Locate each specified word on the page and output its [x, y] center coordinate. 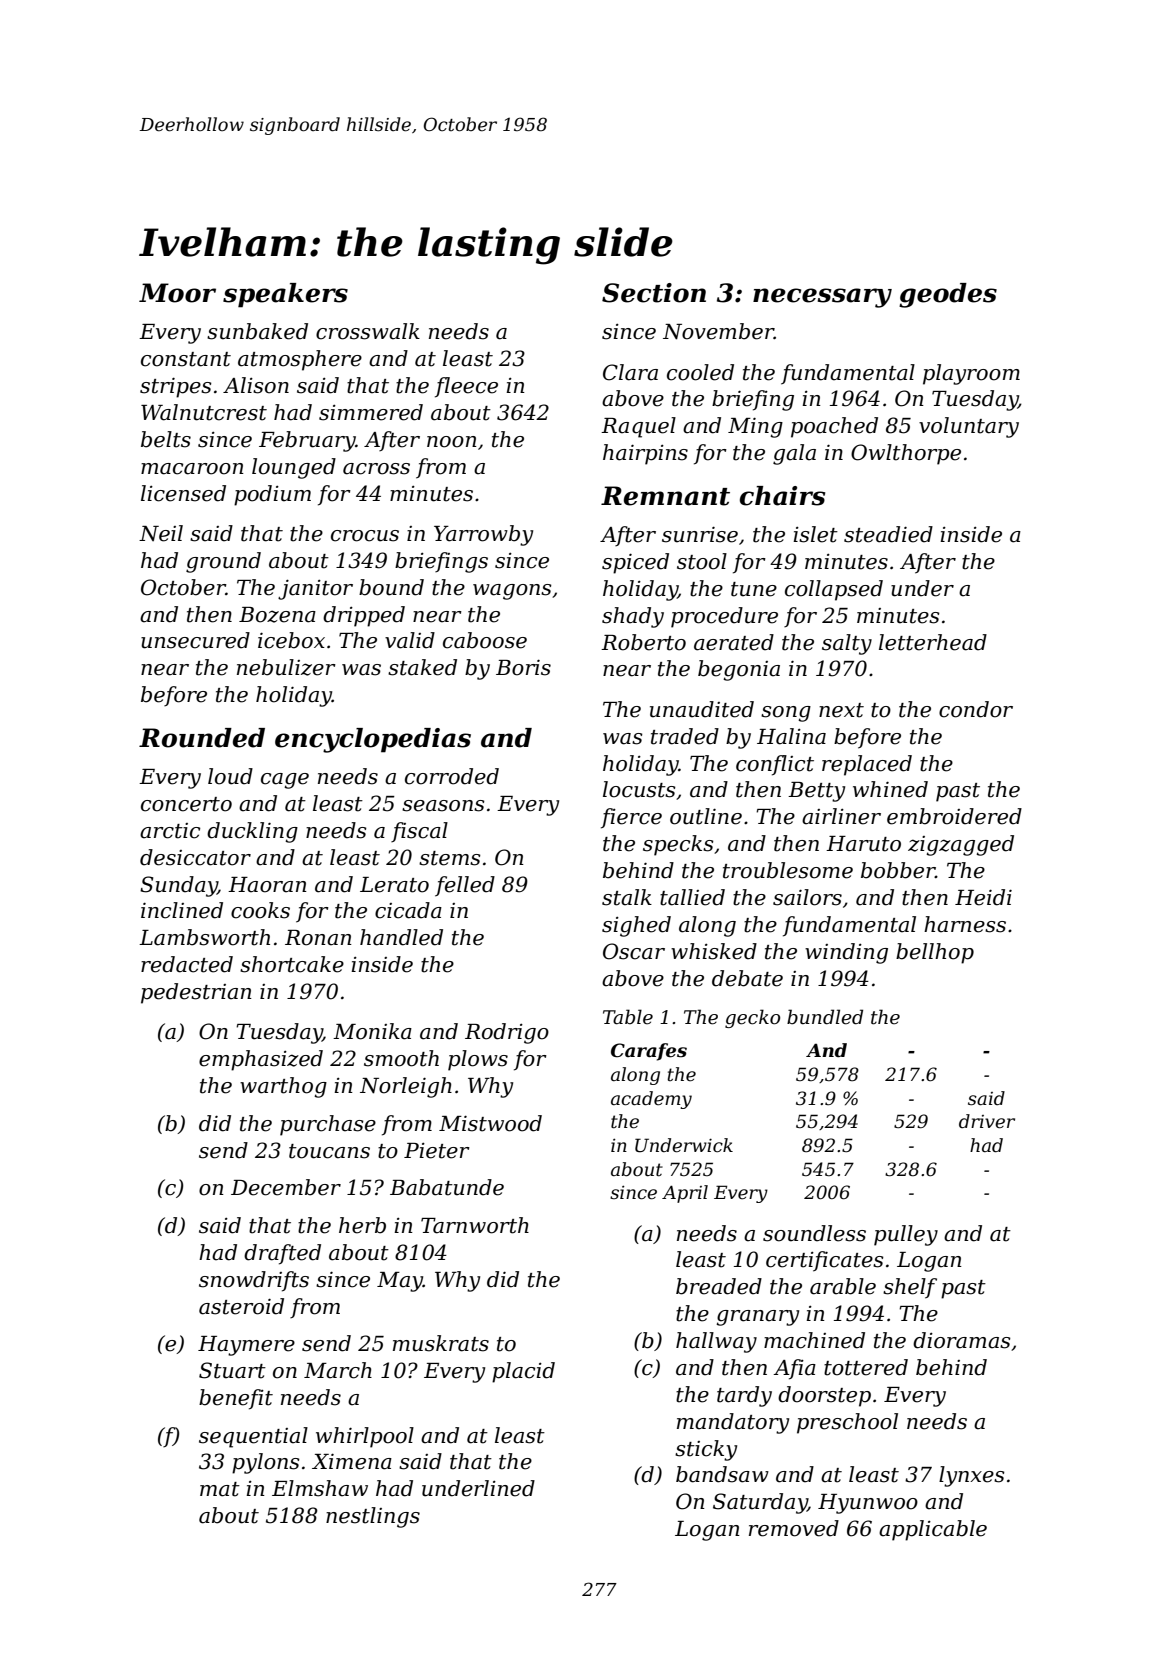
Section [654, 293]
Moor [177, 293]
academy [651, 1100]
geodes [948, 295]
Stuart [232, 1370]
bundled [825, 1017]
